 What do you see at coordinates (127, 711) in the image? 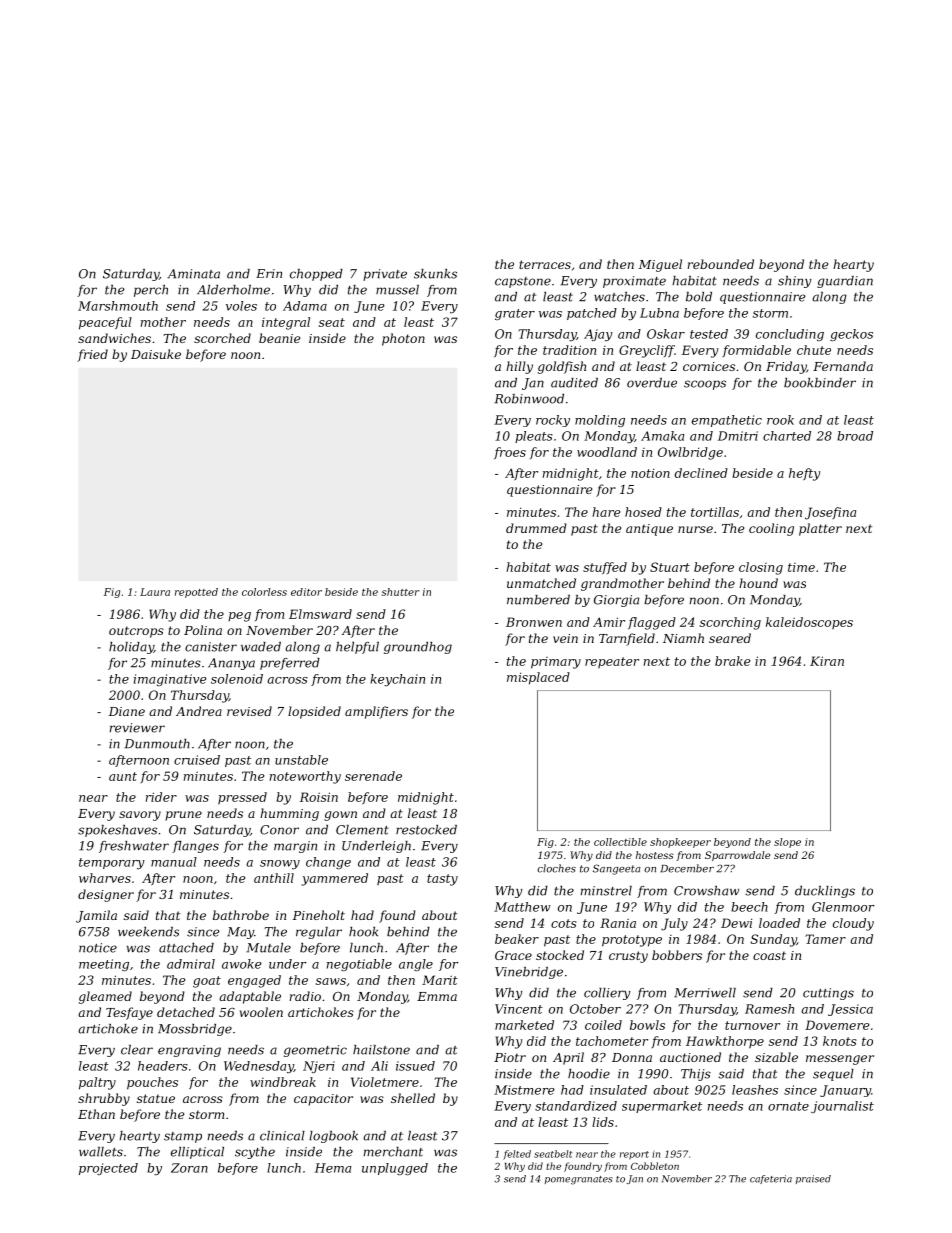
I see `Diane` at bounding box center [127, 711].
